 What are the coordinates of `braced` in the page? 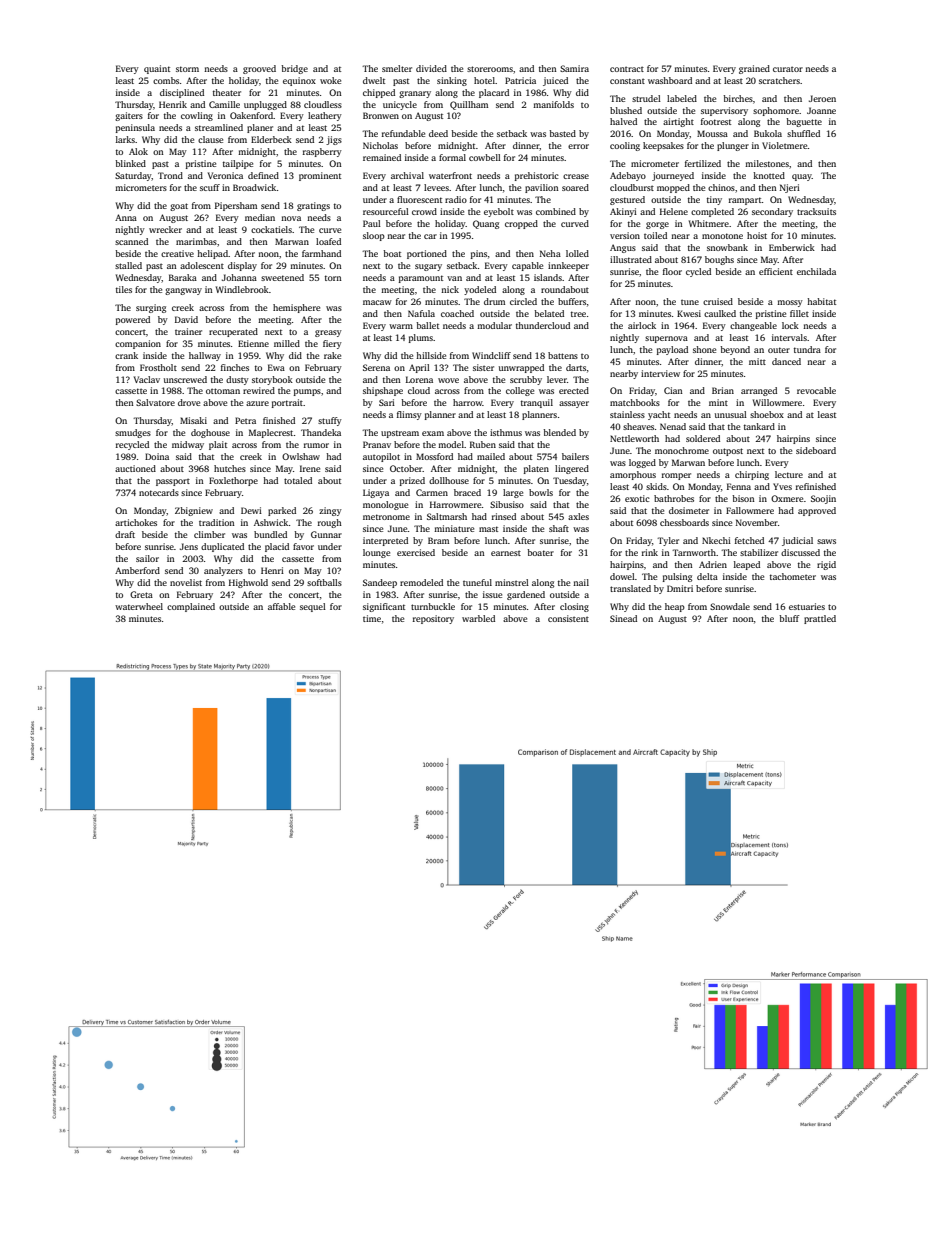 It's located at (467, 492).
